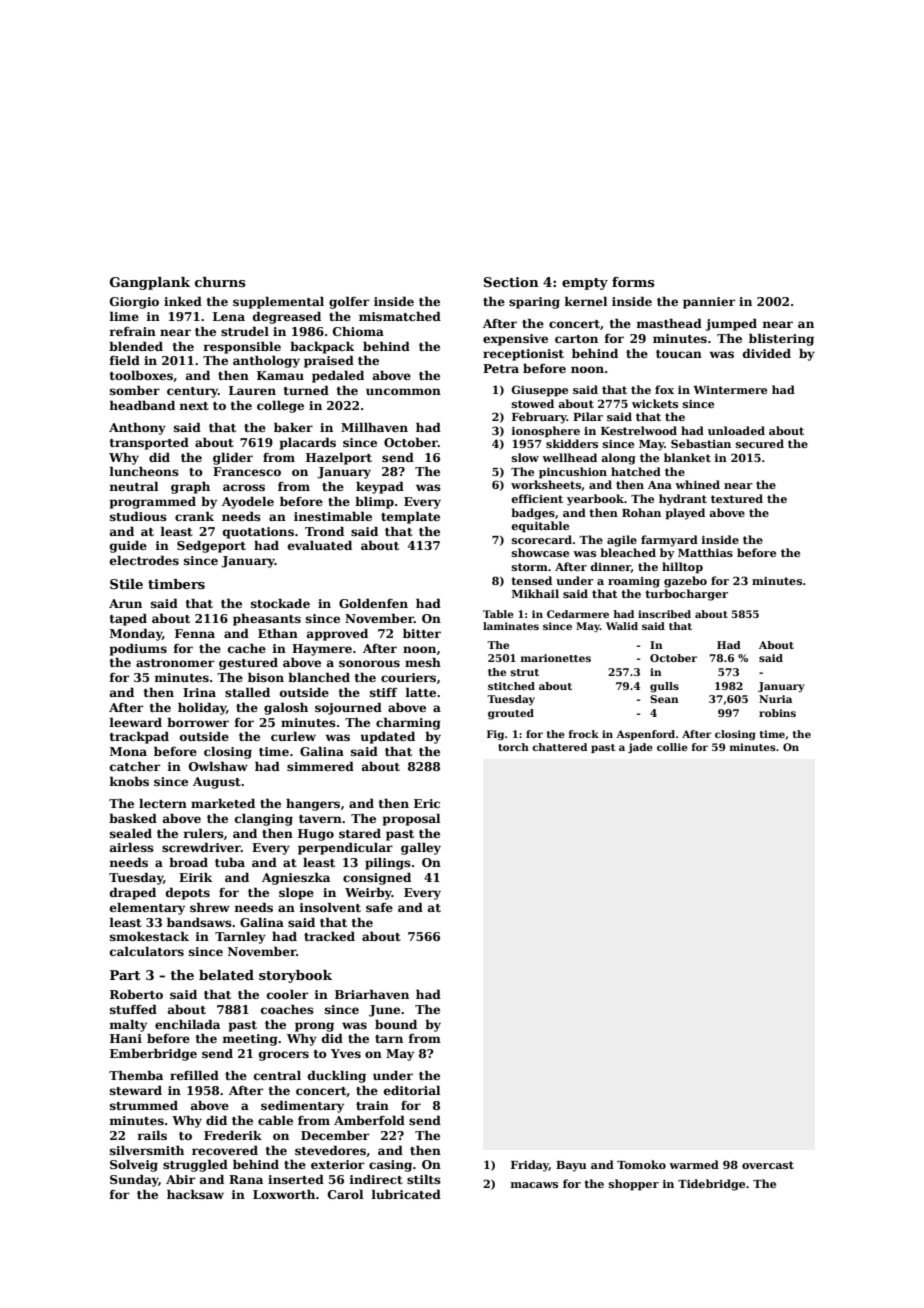 This page has height=1308, width=924. Describe the element at coordinates (542, 539) in the page. I see `scorecard` at that location.
